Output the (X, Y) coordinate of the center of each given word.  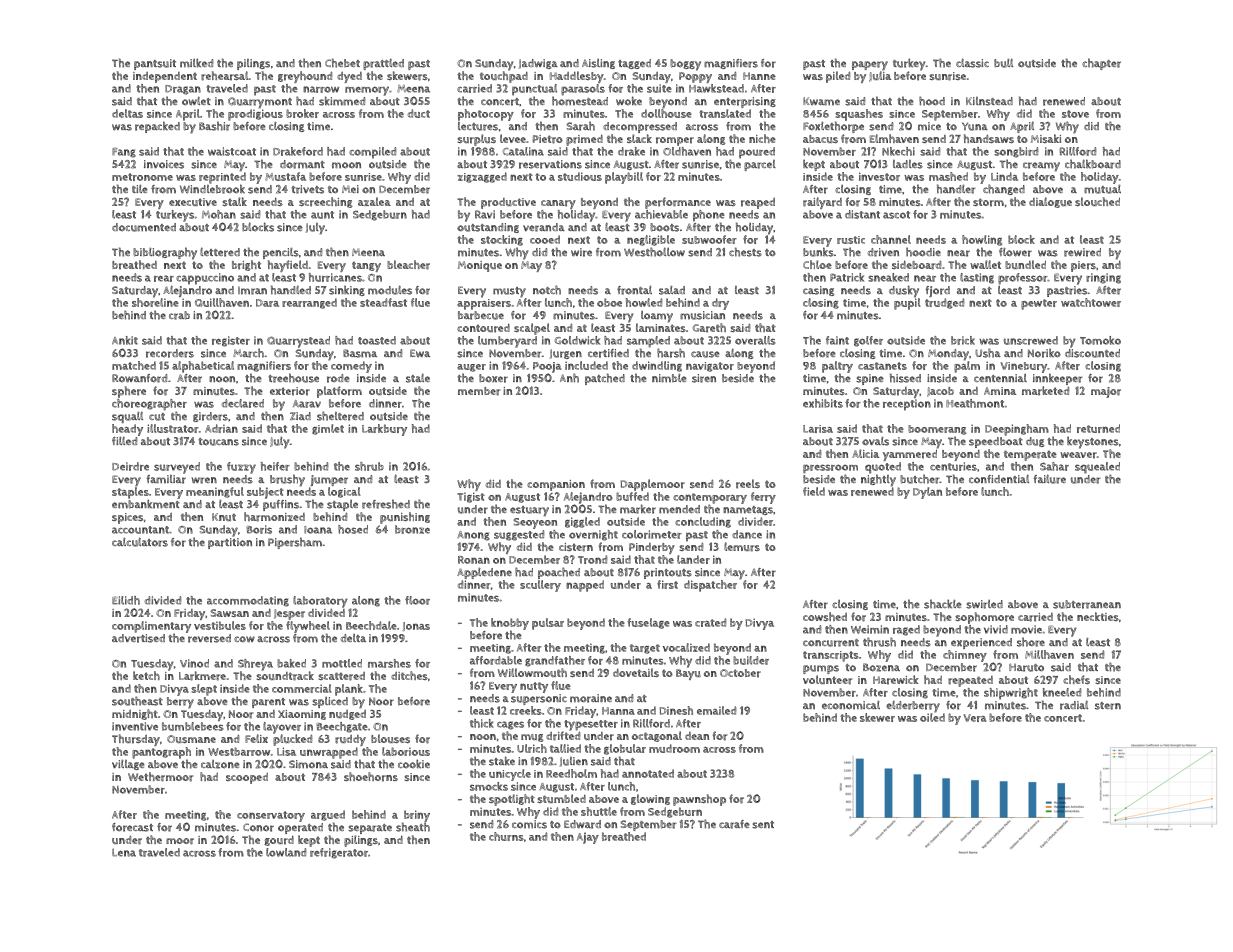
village (128, 765)
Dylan (927, 493)
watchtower (1091, 302)
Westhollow (654, 252)
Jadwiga (538, 64)
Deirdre (130, 466)
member (479, 391)
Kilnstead (989, 101)
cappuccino (205, 279)
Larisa (818, 429)
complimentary (151, 627)
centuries (953, 466)
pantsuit (155, 64)
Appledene (484, 573)
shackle (943, 604)
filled (124, 440)
